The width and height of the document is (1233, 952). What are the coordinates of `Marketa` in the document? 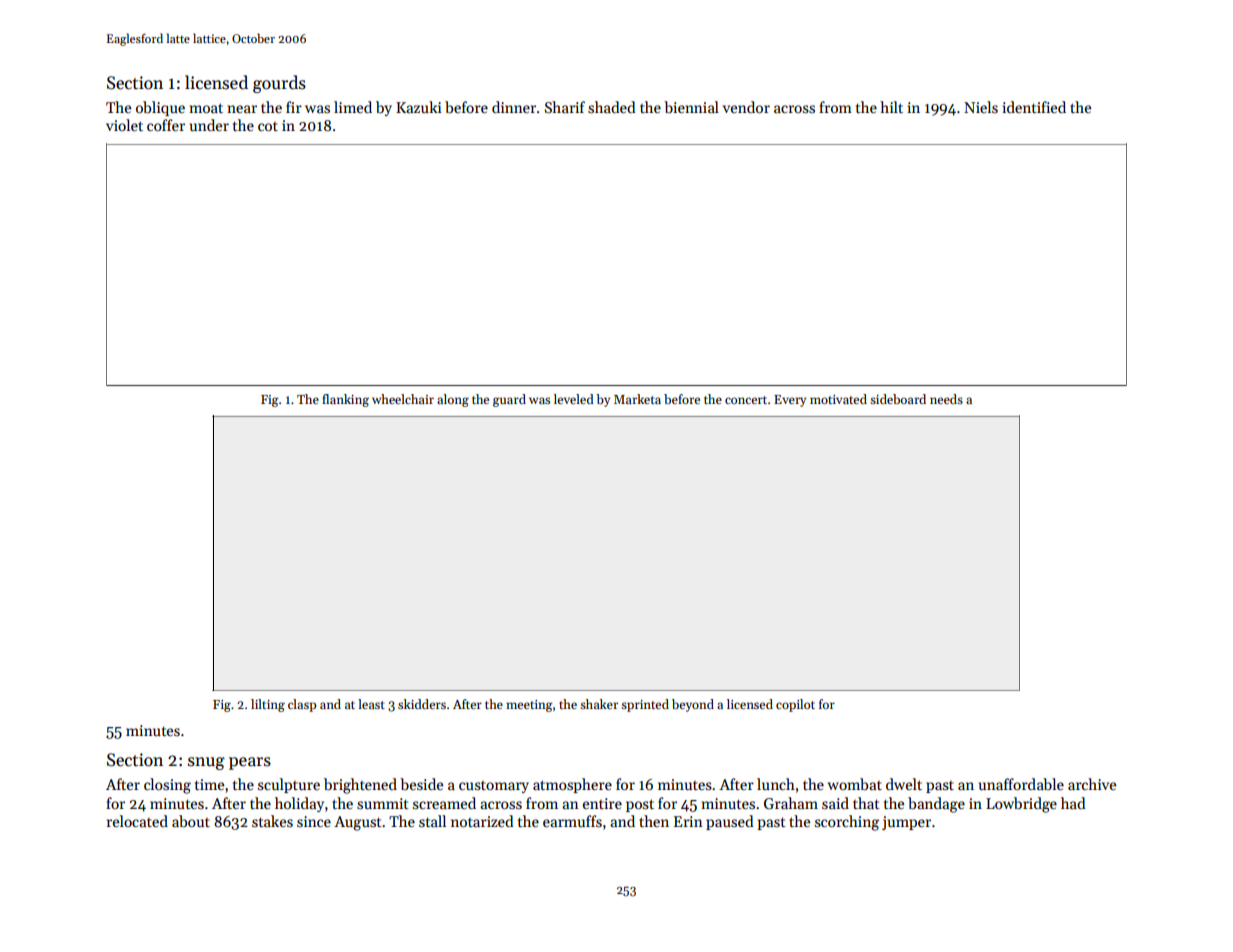 It's located at (637, 399).
